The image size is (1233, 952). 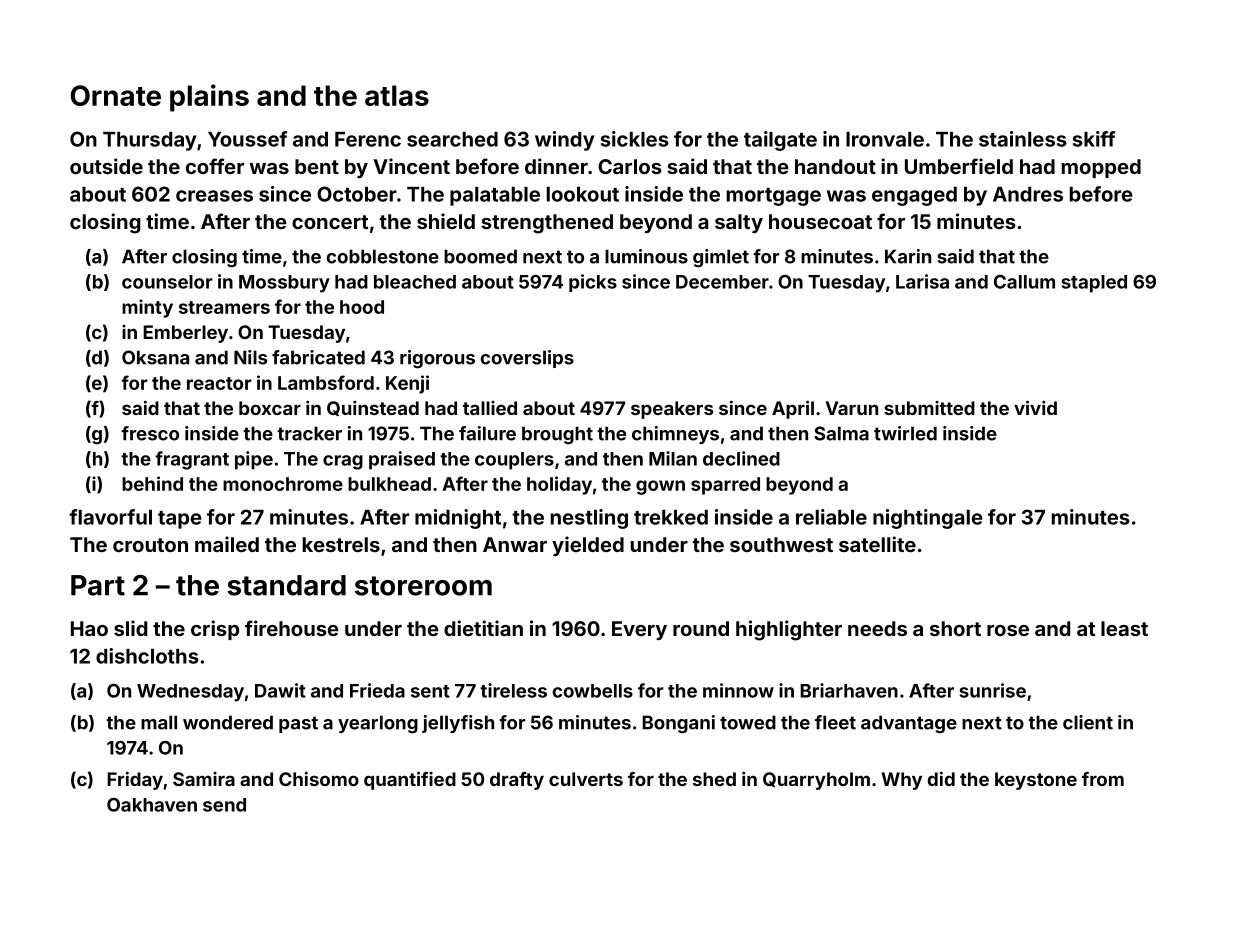 What do you see at coordinates (738, 690) in the screenshot?
I see `minnow` at bounding box center [738, 690].
